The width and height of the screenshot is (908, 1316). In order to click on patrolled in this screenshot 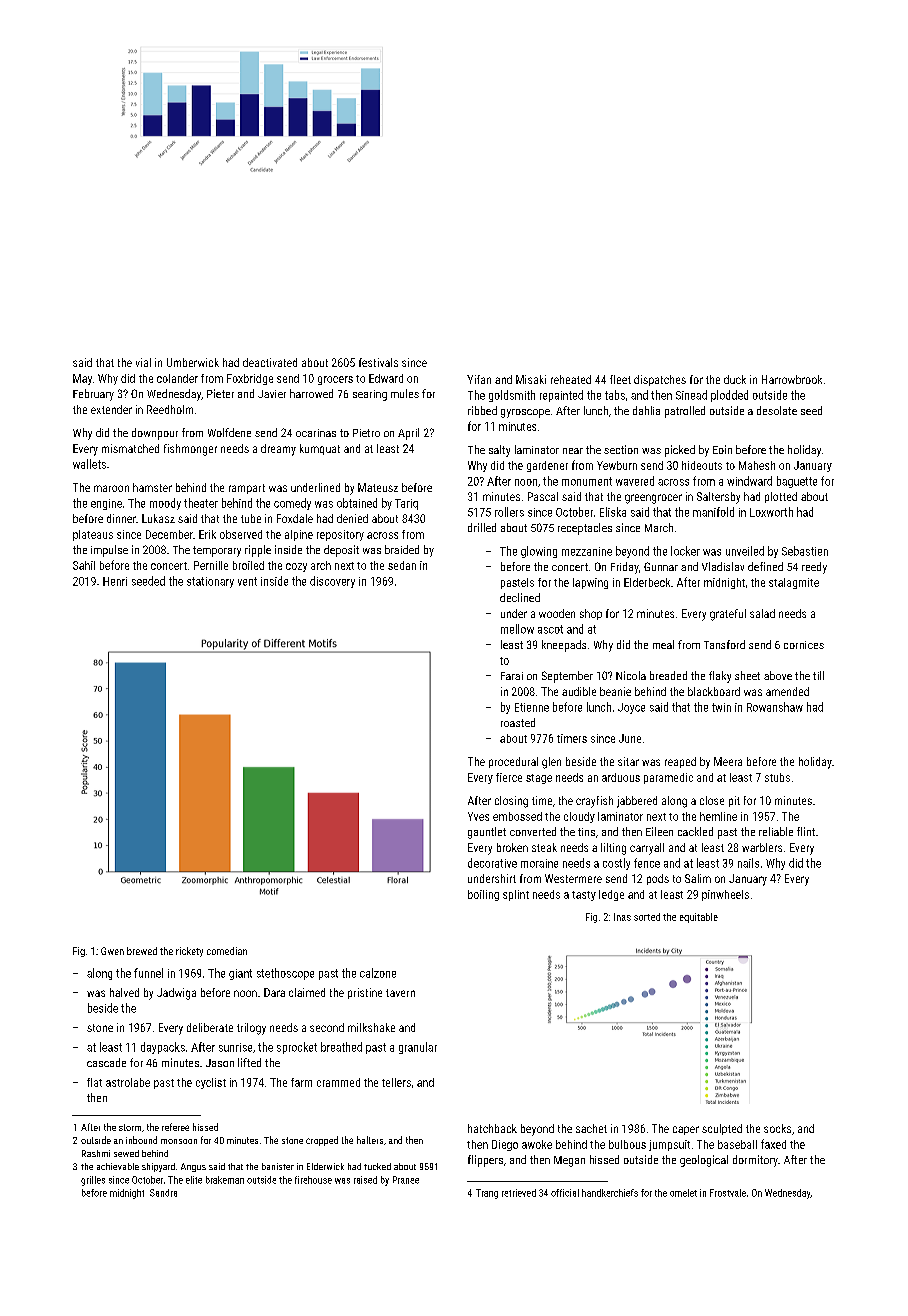, I will do `click(685, 412)`.
